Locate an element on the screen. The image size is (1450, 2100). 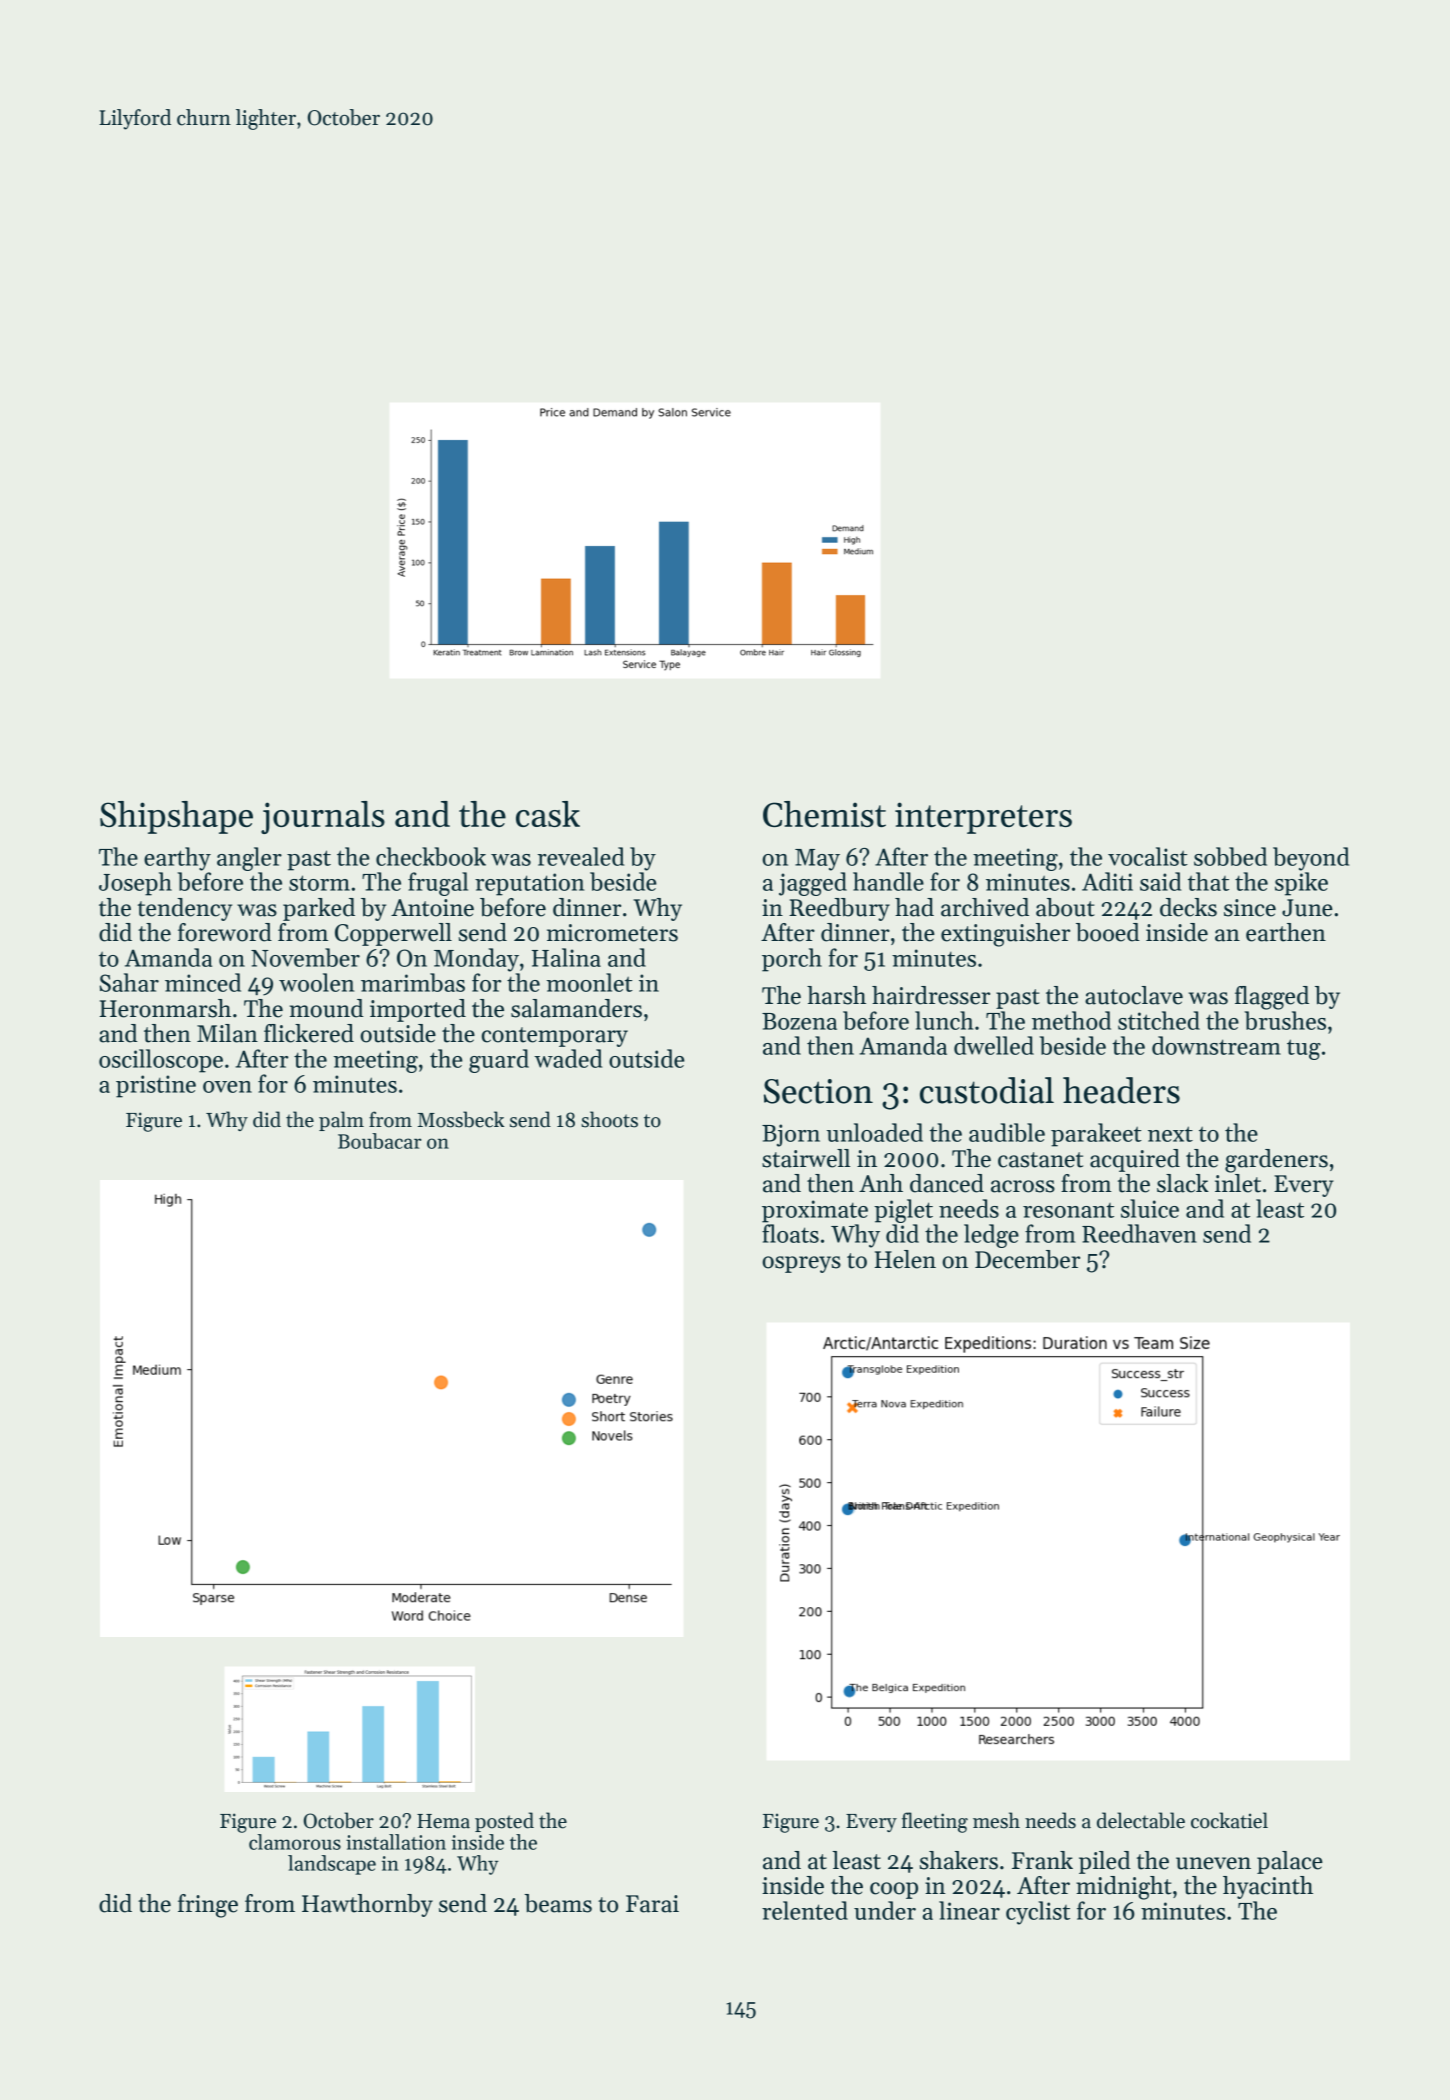
parked is located at coordinates (319, 909).
